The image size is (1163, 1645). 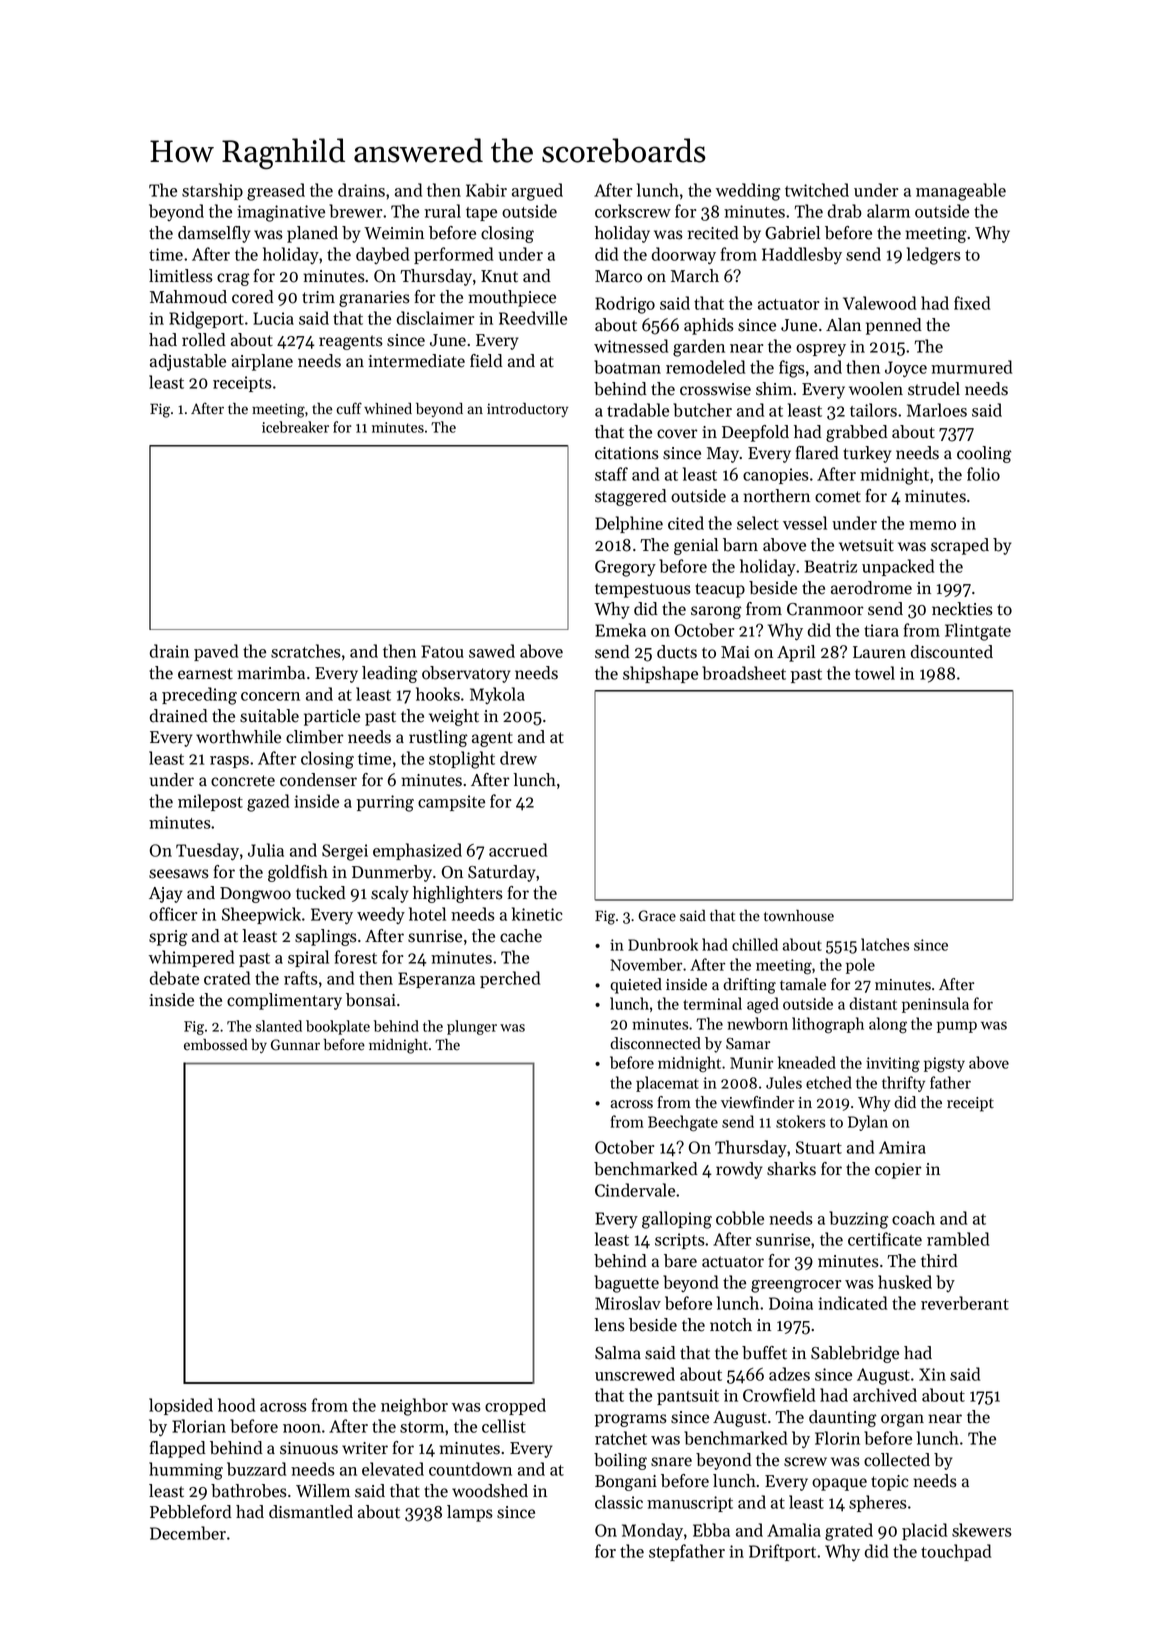 I want to click on adjustable, so click(x=188, y=362).
